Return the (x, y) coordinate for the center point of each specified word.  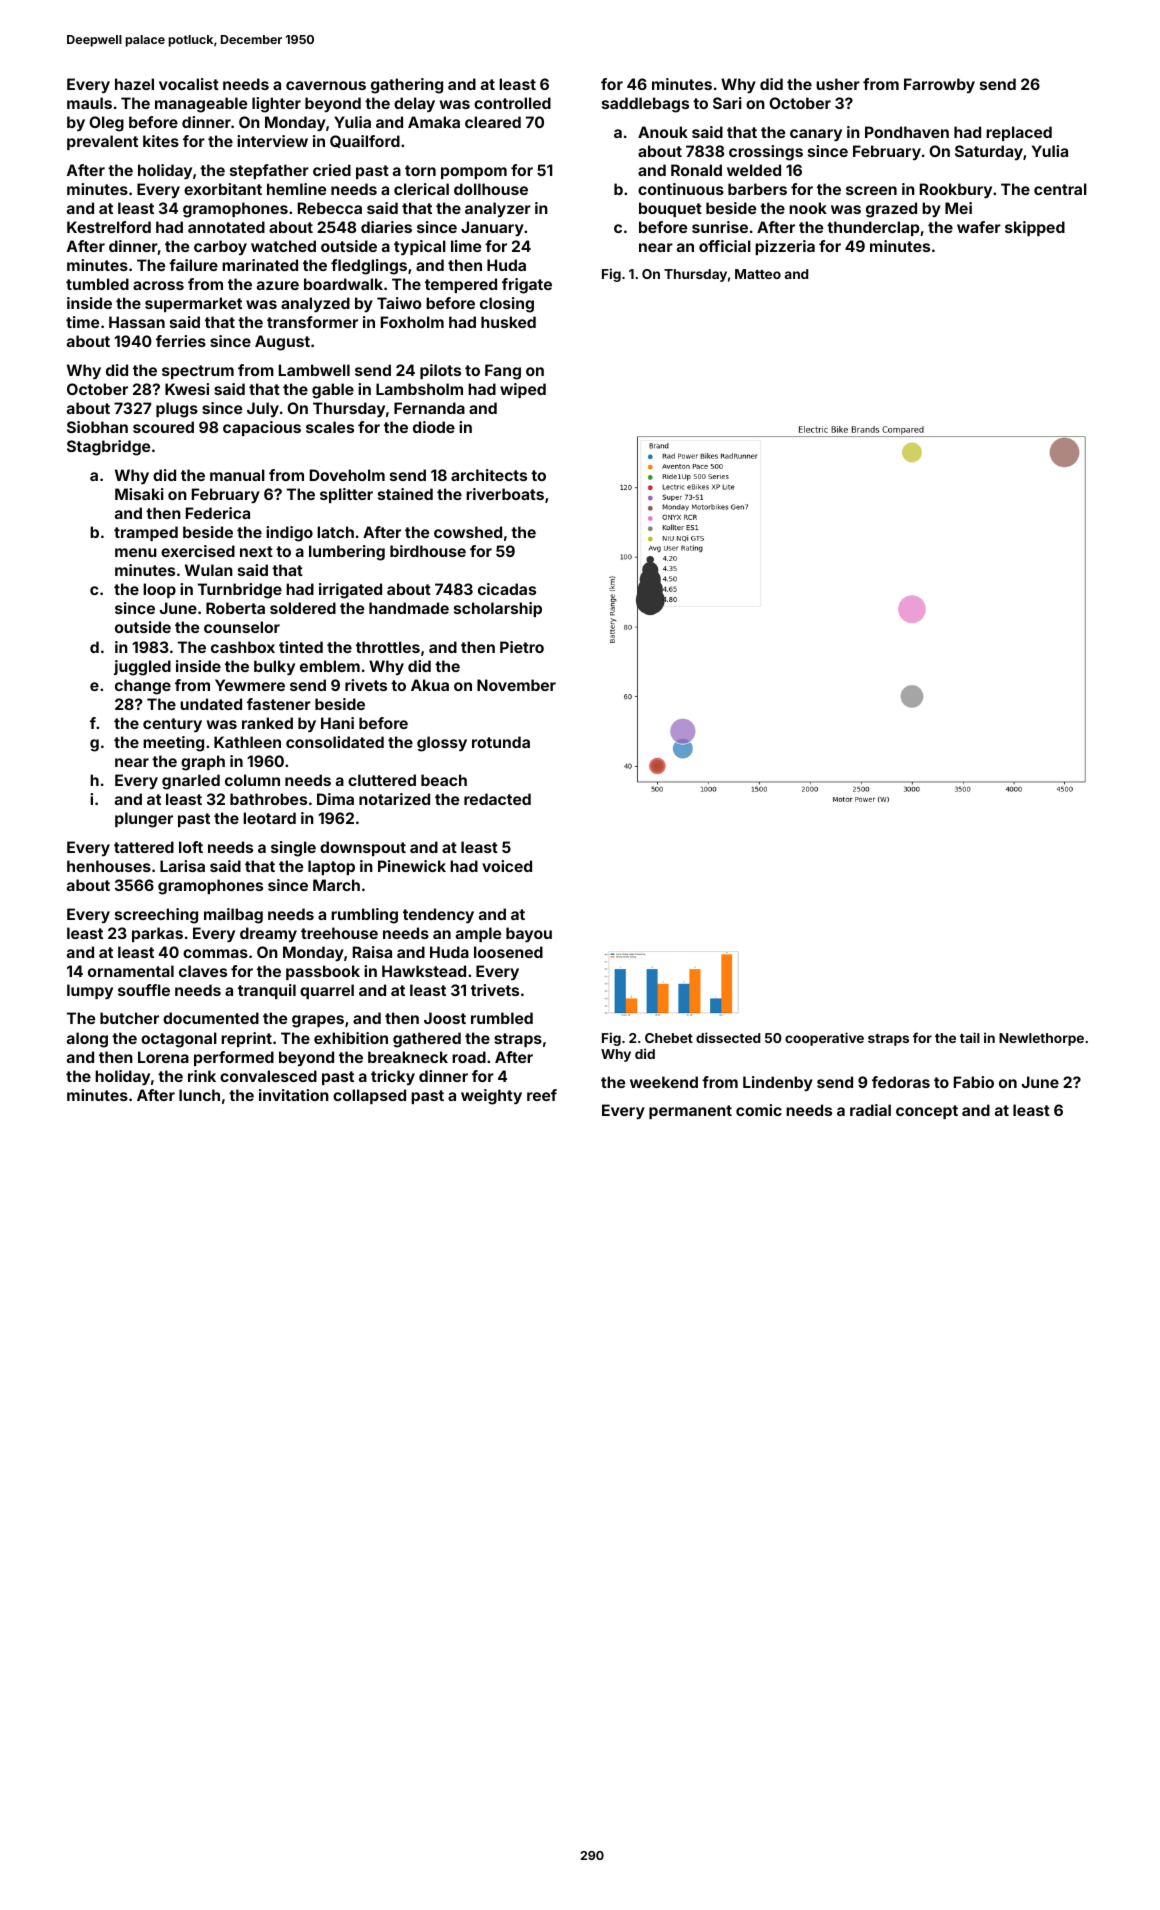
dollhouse (491, 189)
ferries (181, 341)
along (87, 1040)
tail (970, 1037)
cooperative (824, 1039)
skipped (1035, 228)
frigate (527, 286)
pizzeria (785, 247)
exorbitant (223, 189)
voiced (507, 866)
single (293, 849)
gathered (427, 1040)
